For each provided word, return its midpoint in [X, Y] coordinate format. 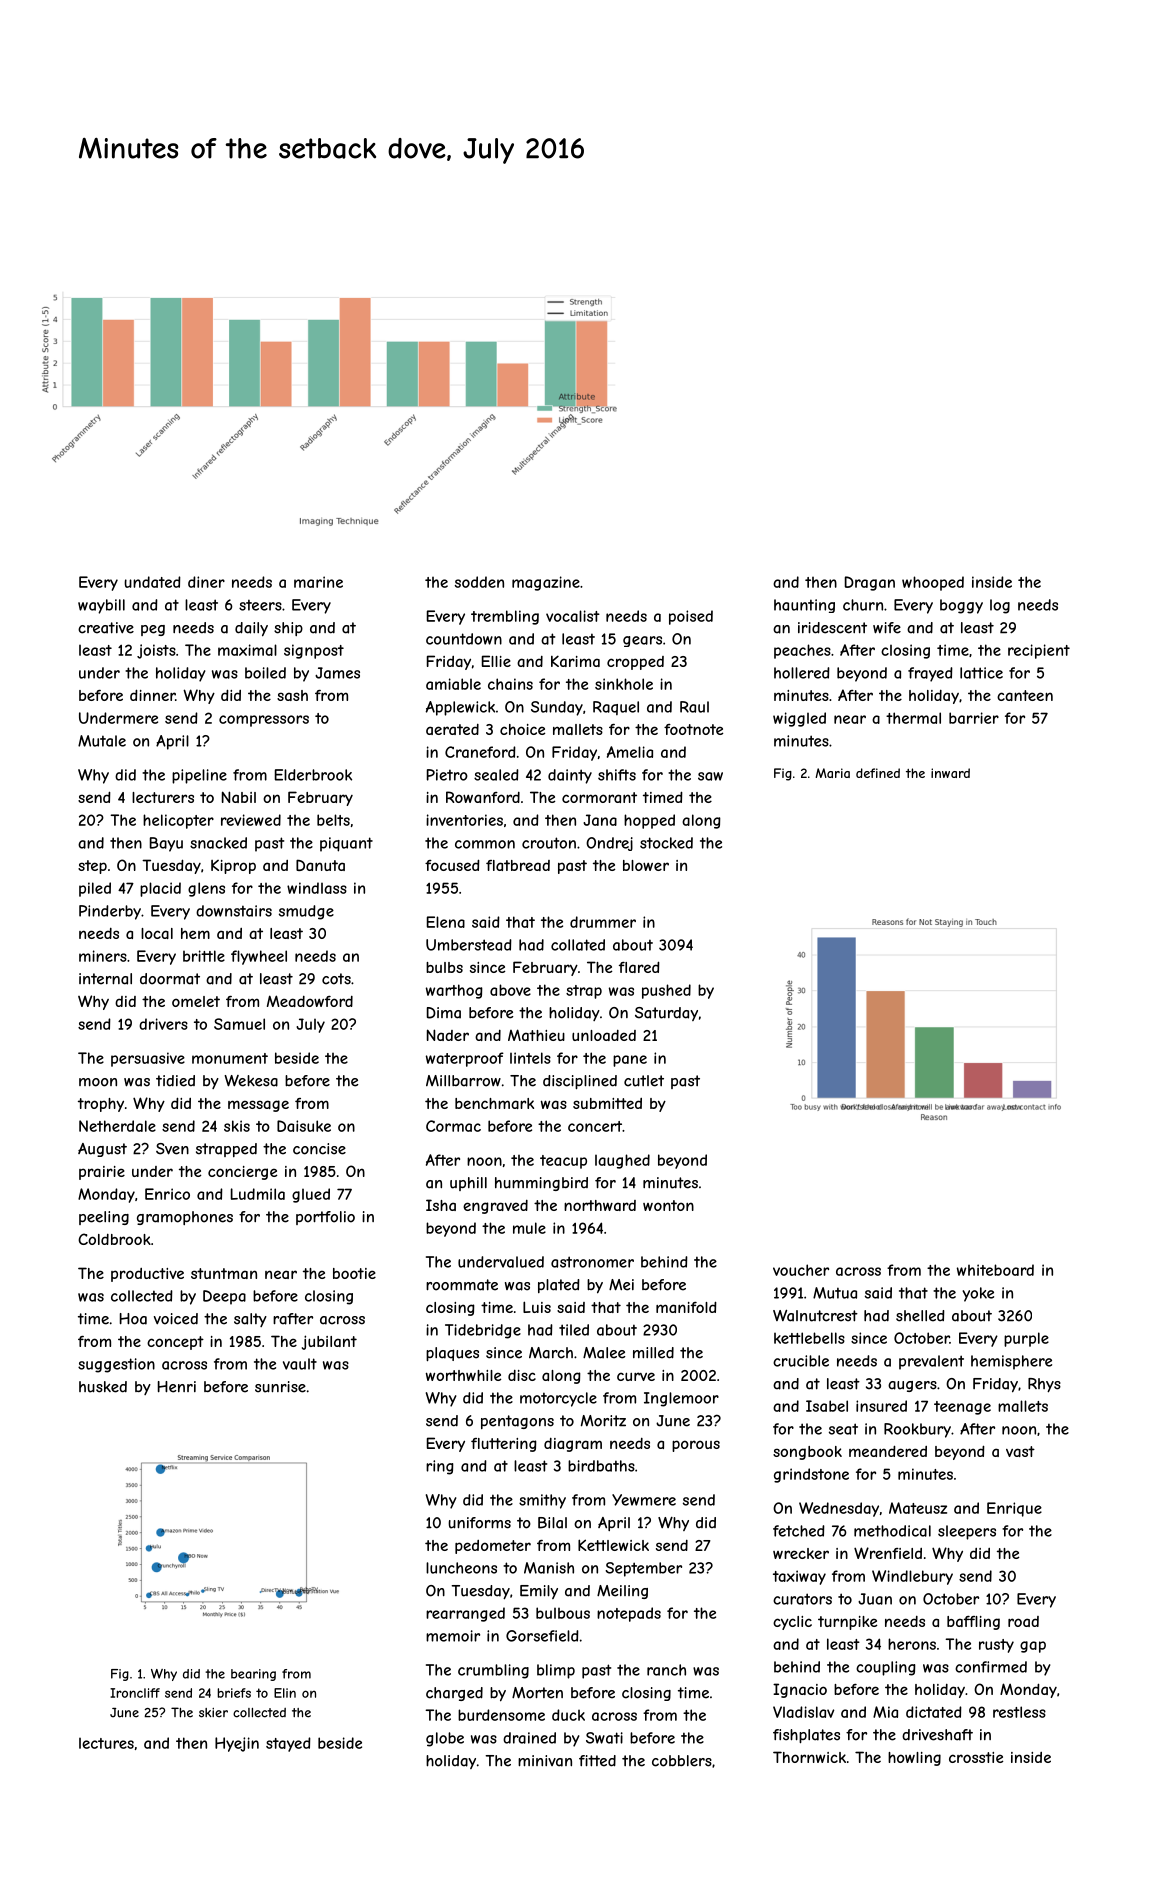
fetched [799, 1531]
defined [878, 773]
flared [639, 967]
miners [103, 956]
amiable [453, 684]
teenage [962, 1408]
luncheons [461, 1568]
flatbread [518, 865]
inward [950, 773]
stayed [288, 1744]
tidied [175, 1081]
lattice [981, 673]
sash [292, 695]
